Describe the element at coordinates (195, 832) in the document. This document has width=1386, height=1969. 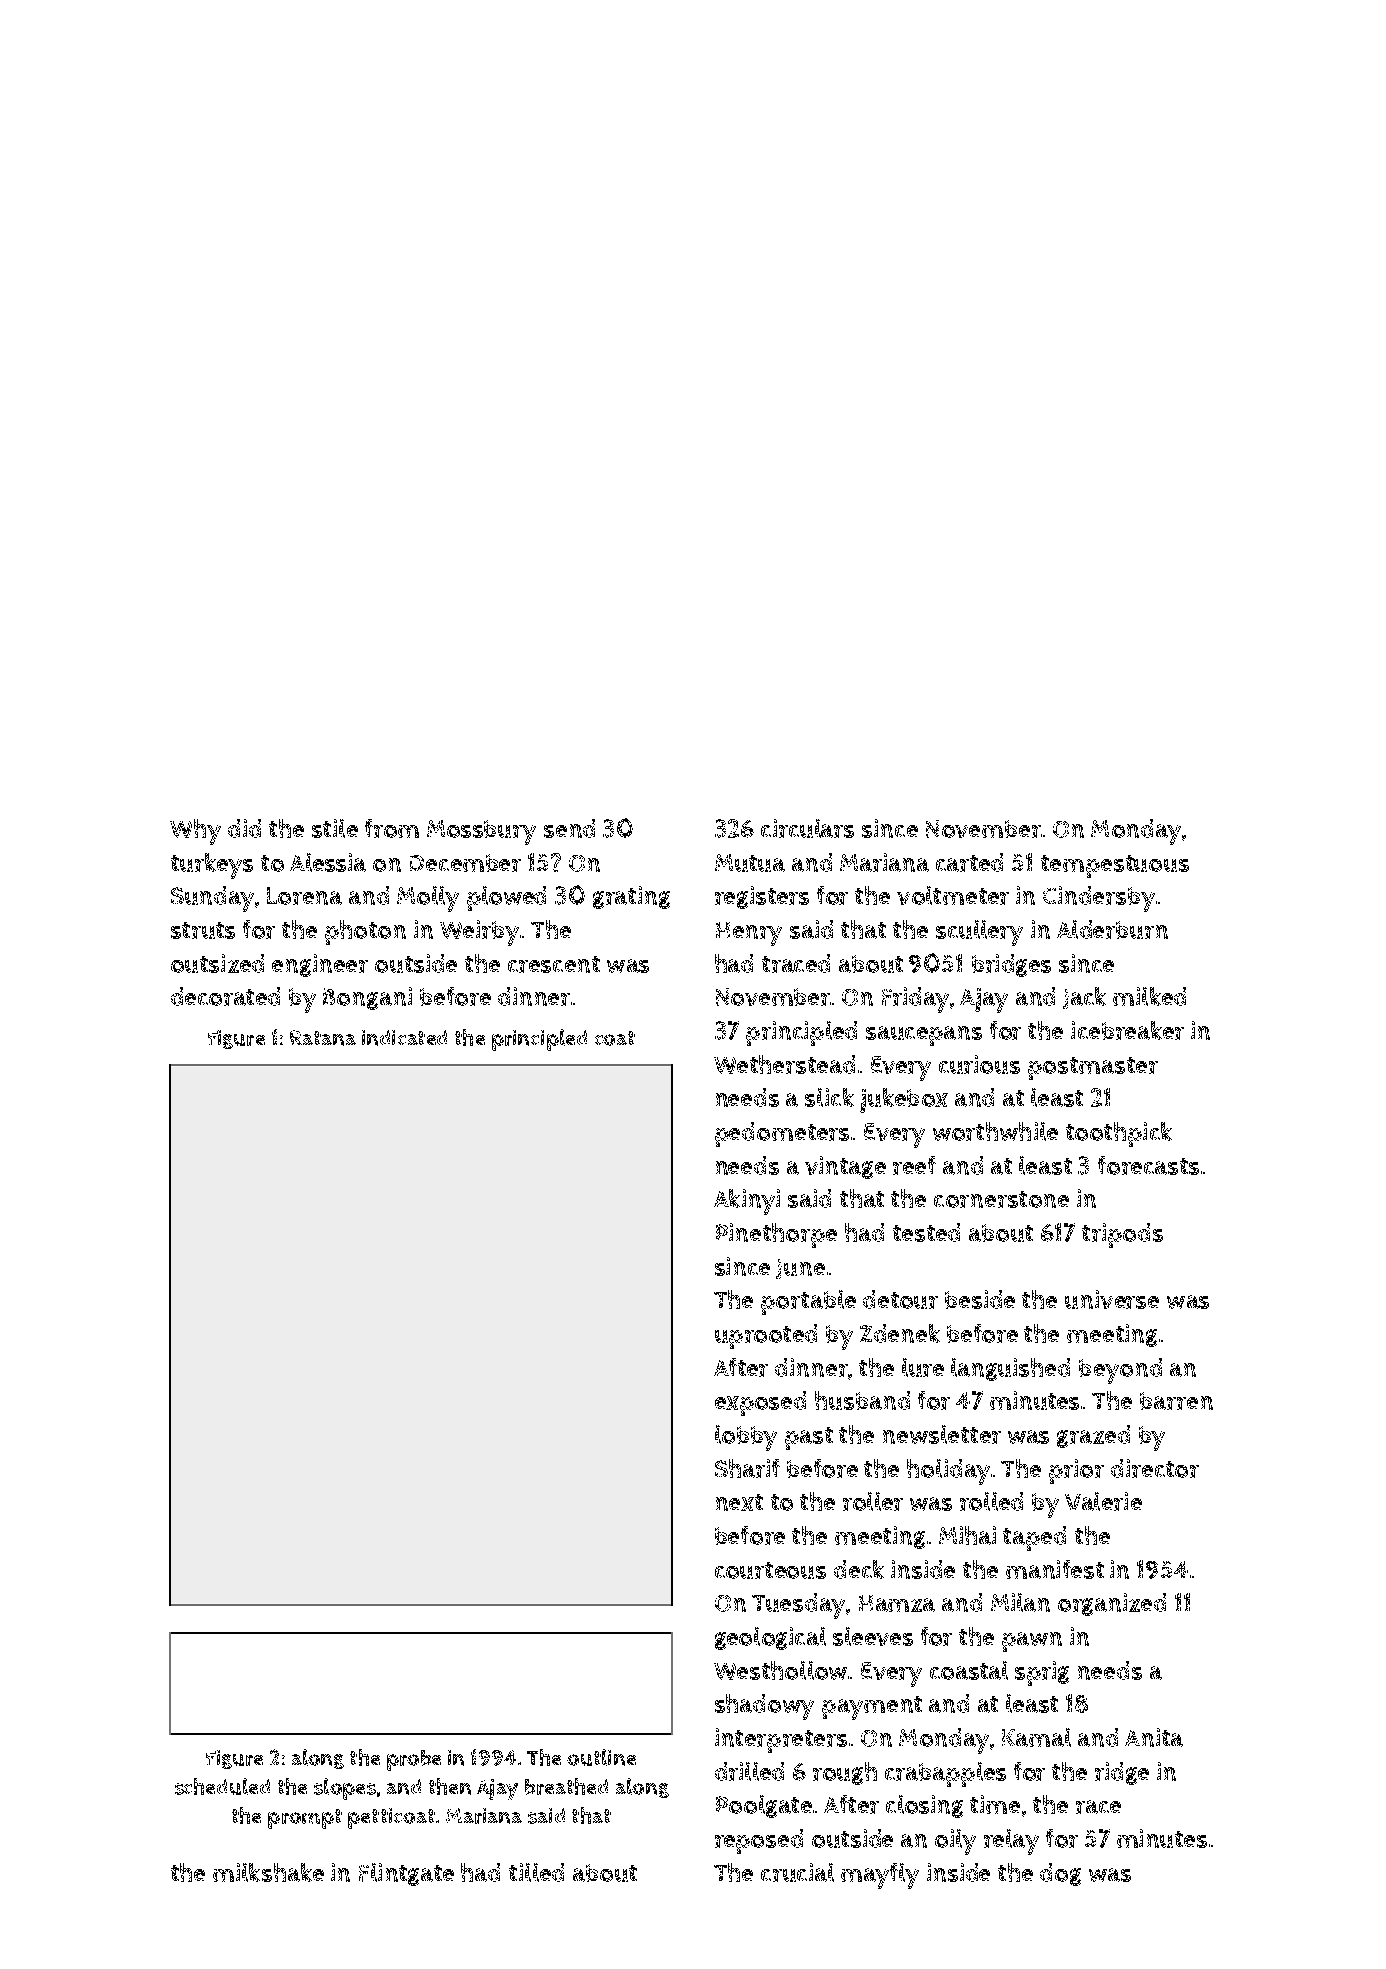
I see `Why` at that location.
